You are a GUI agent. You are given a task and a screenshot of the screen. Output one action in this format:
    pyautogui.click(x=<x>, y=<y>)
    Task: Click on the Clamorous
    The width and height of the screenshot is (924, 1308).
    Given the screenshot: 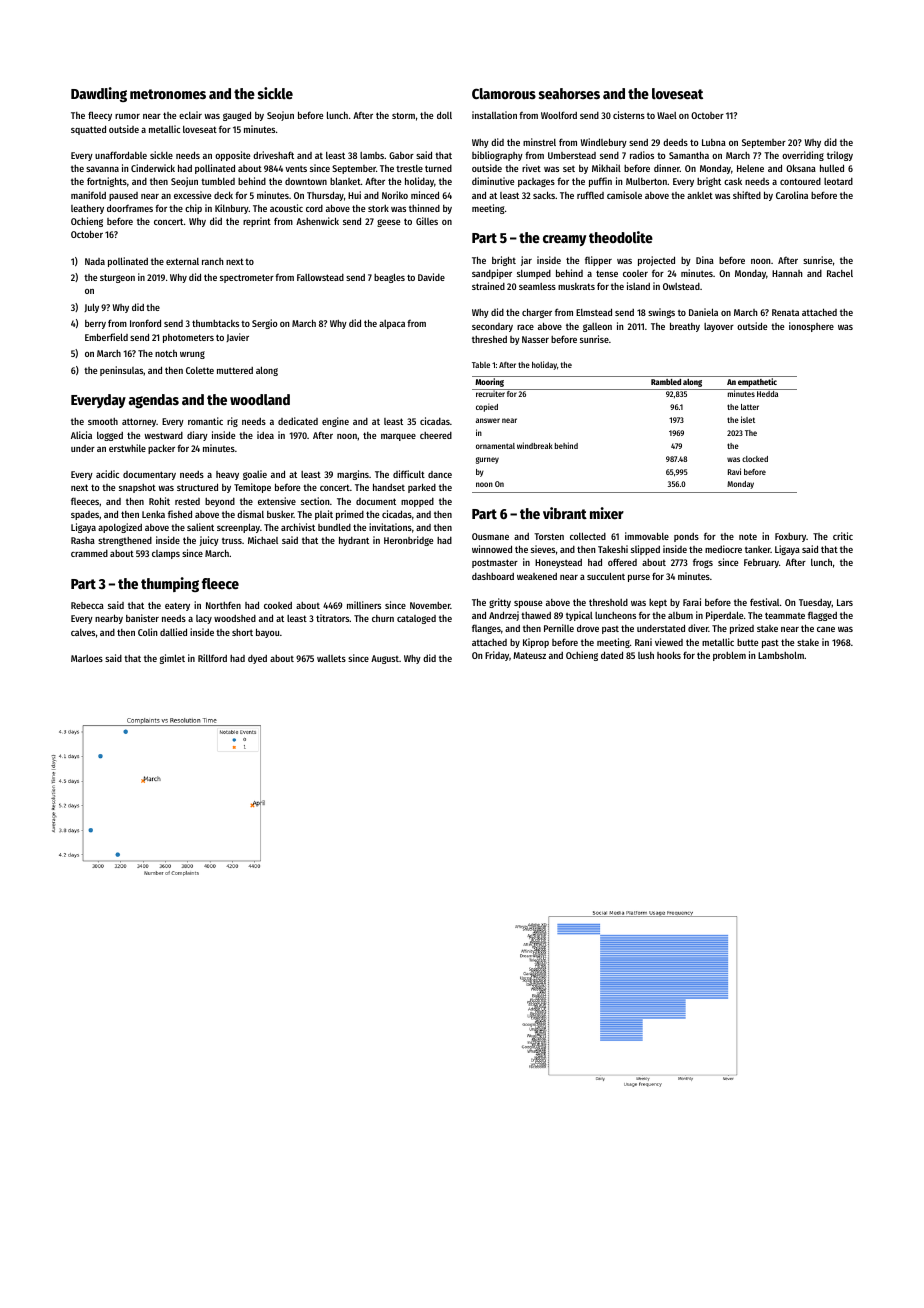 What is the action you would take?
    pyautogui.click(x=504, y=93)
